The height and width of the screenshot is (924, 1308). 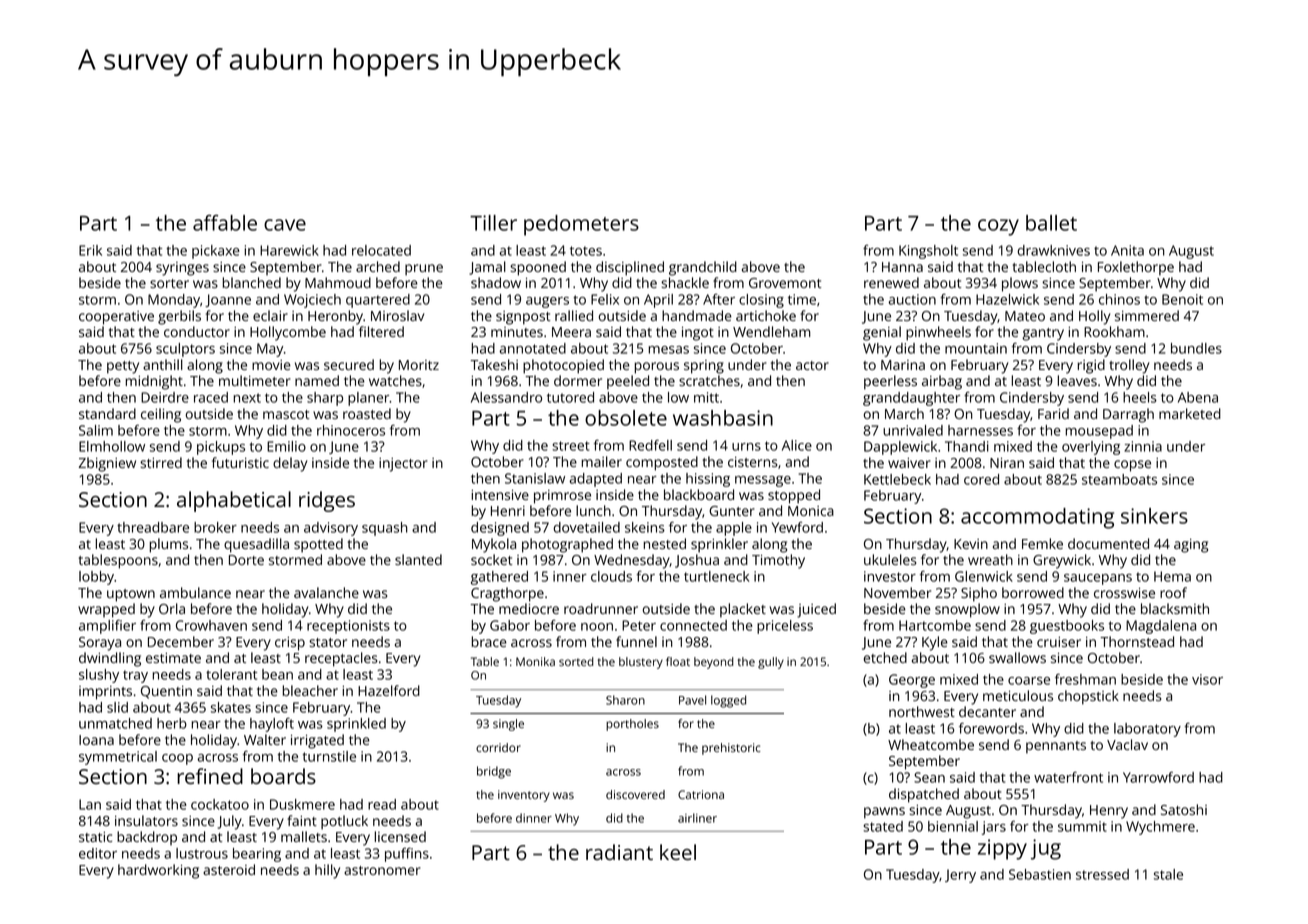 What do you see at coordinates (327, 871) in the screenshot?
I see `hilly` at bounding box center [327, 871].
